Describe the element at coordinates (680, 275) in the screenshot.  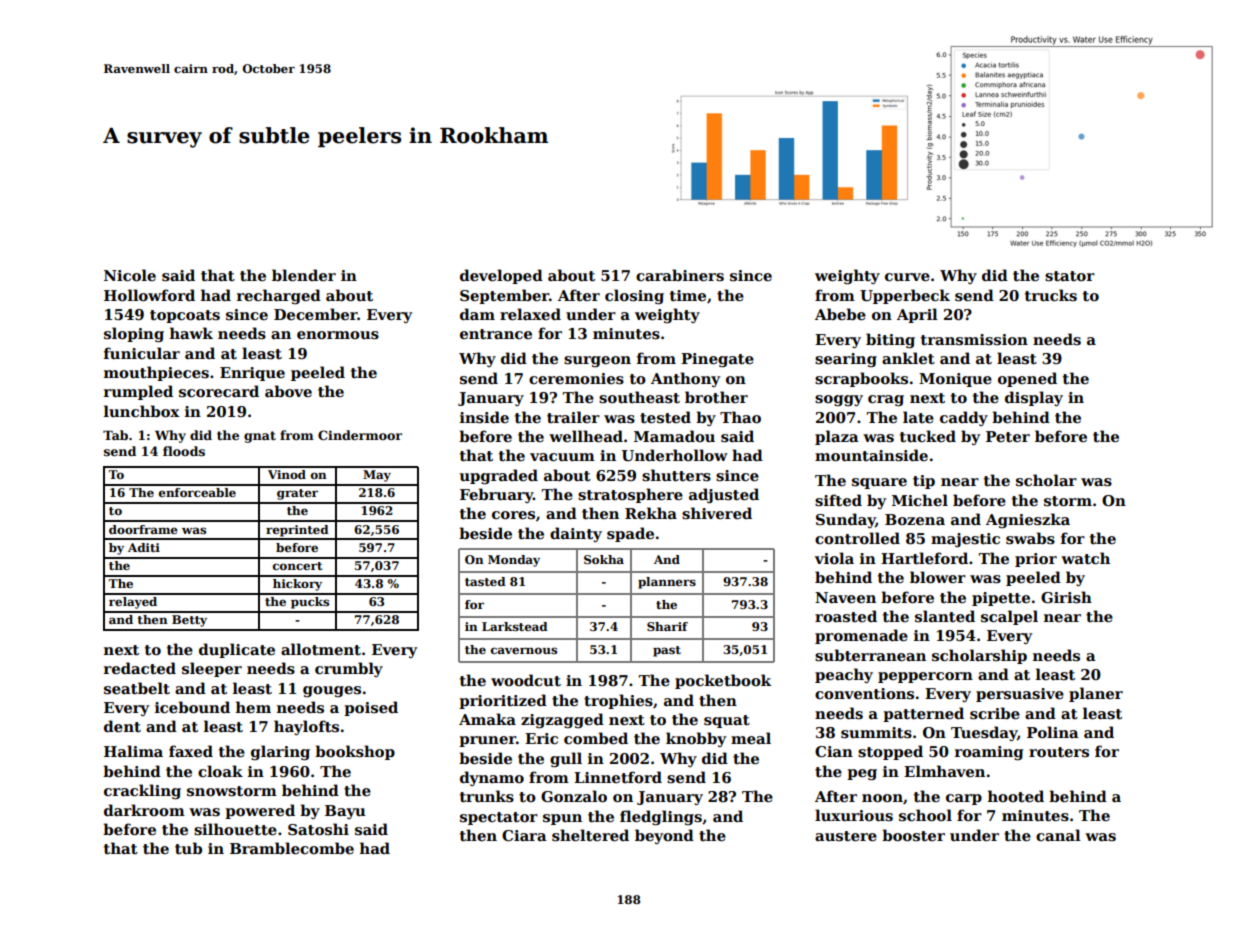
I see `carabiners` at that location.
